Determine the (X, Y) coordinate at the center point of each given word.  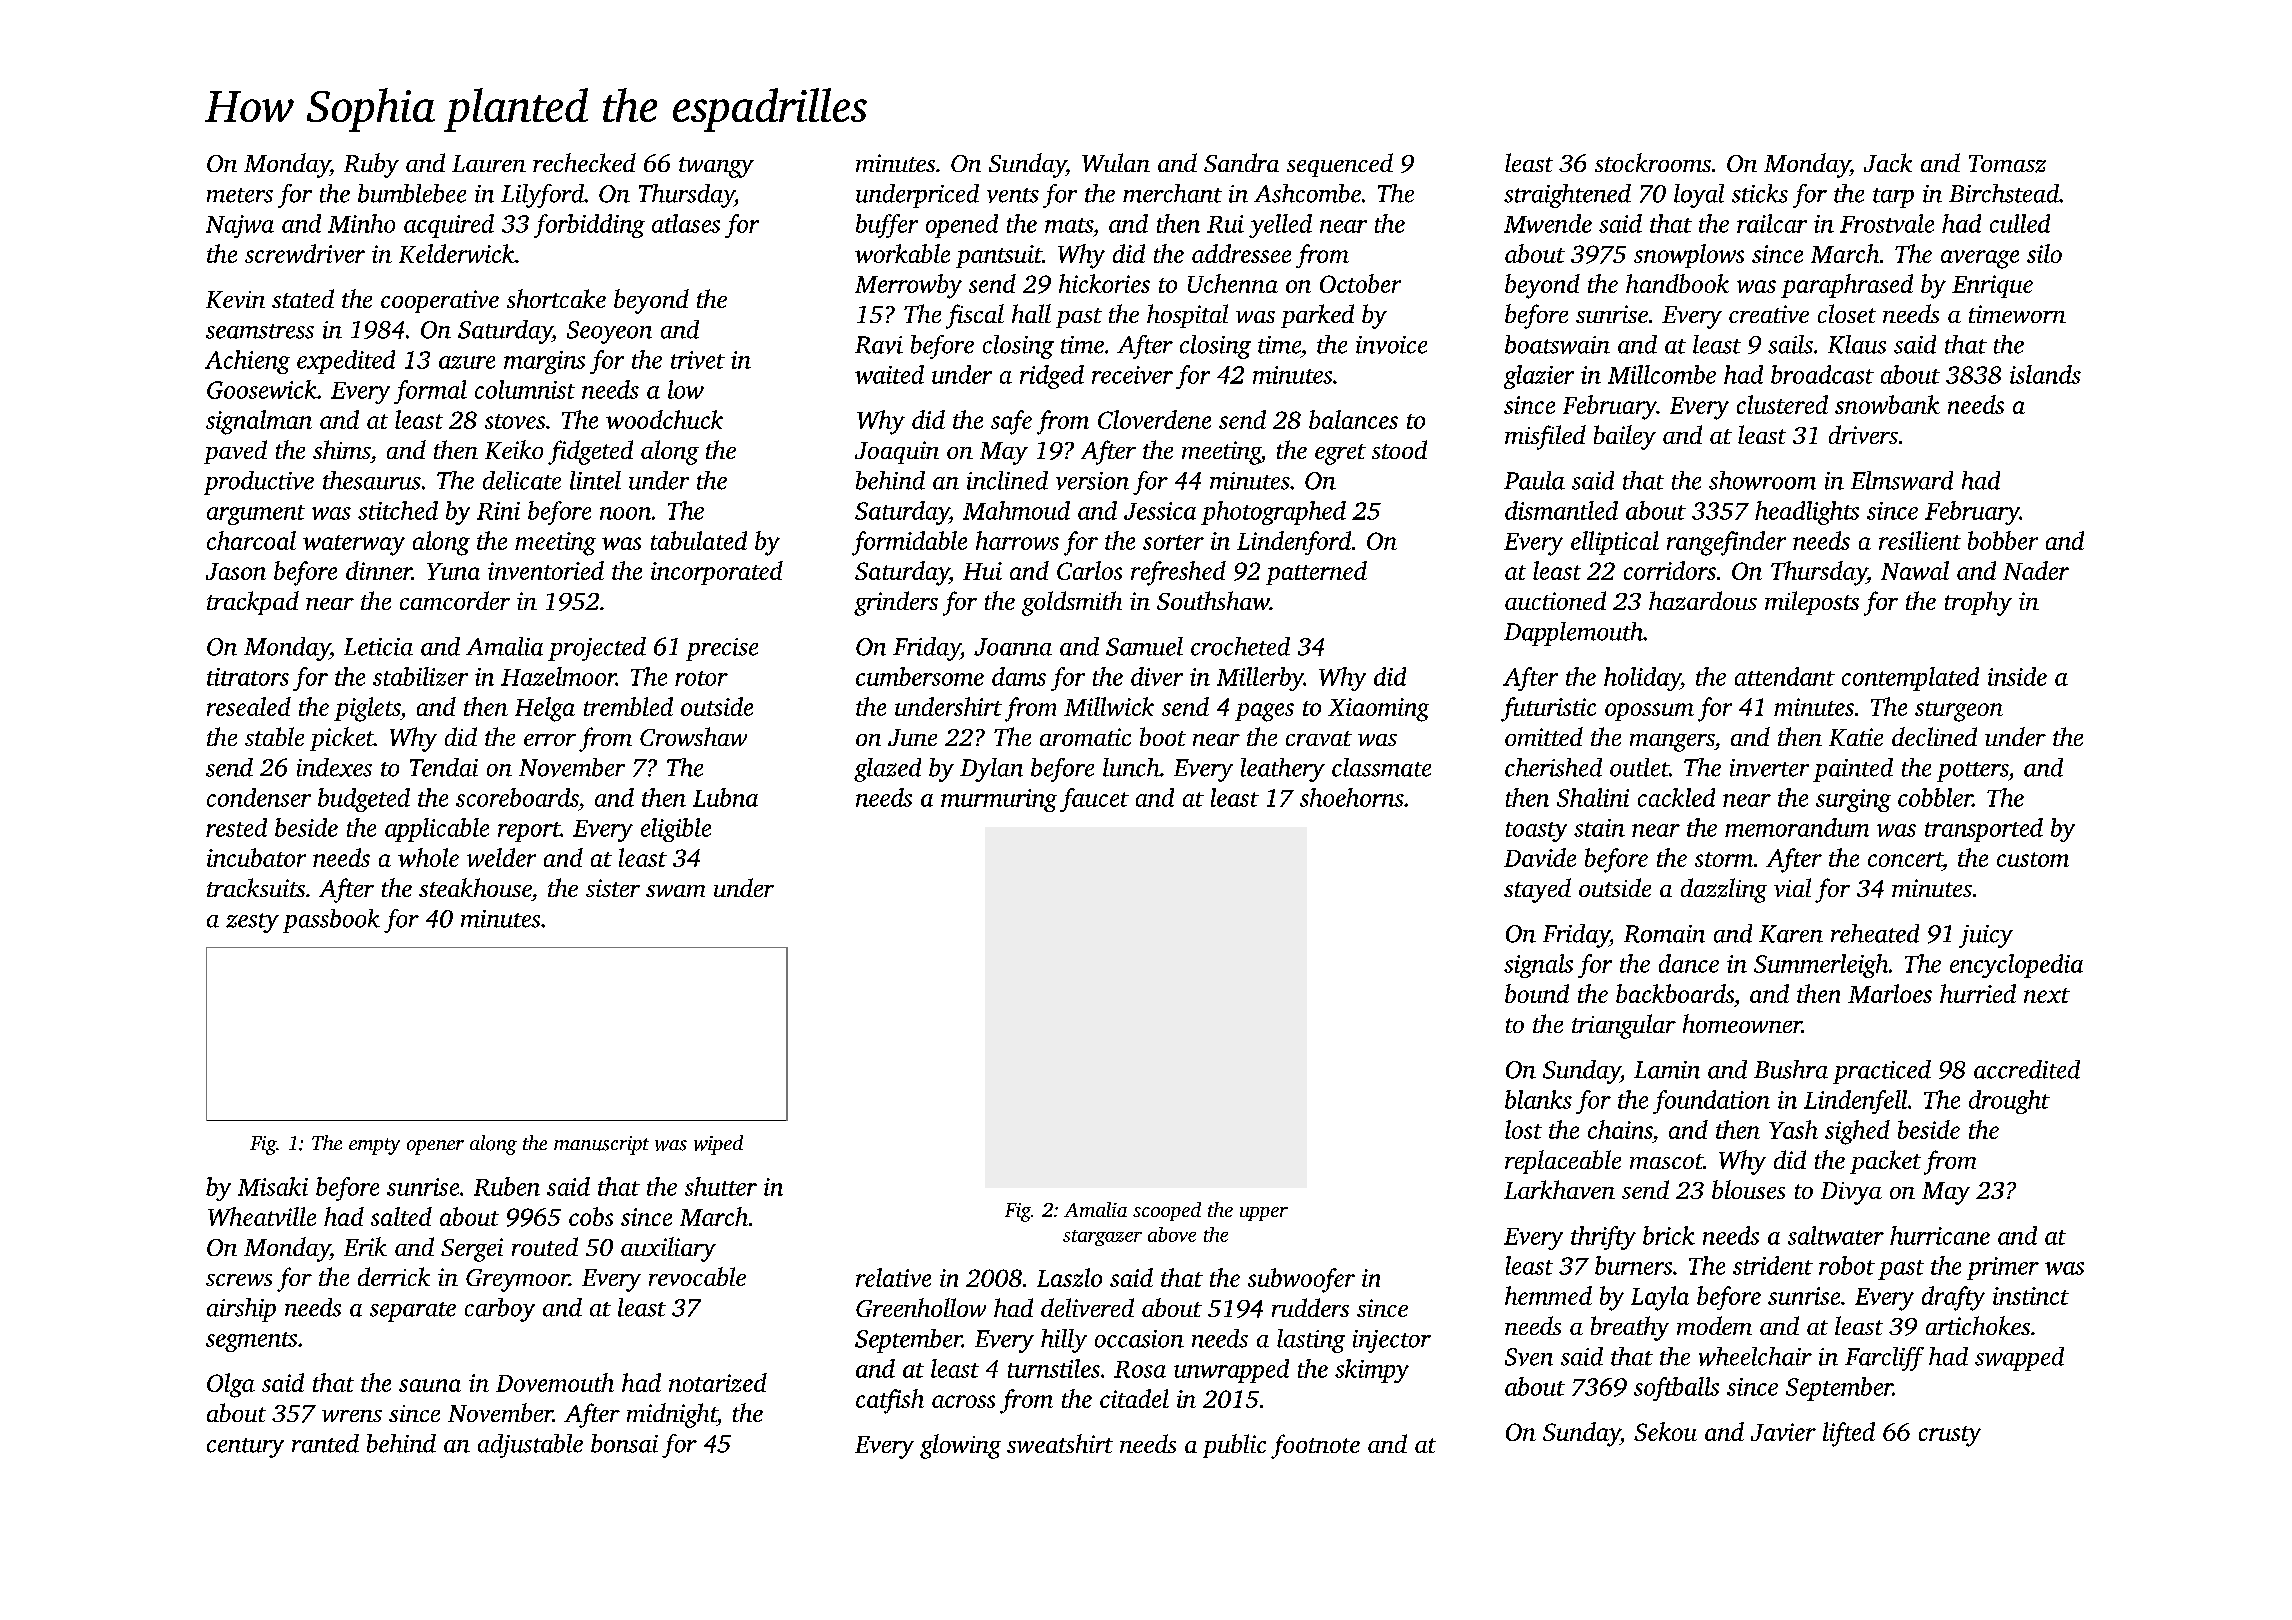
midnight (672, 1415)
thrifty (1603, 1238)
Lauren (489, 163)
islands (2045, 374)
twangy (716, 167)
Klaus (1857, 344)
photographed (1273, 513)
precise (722, 649)
